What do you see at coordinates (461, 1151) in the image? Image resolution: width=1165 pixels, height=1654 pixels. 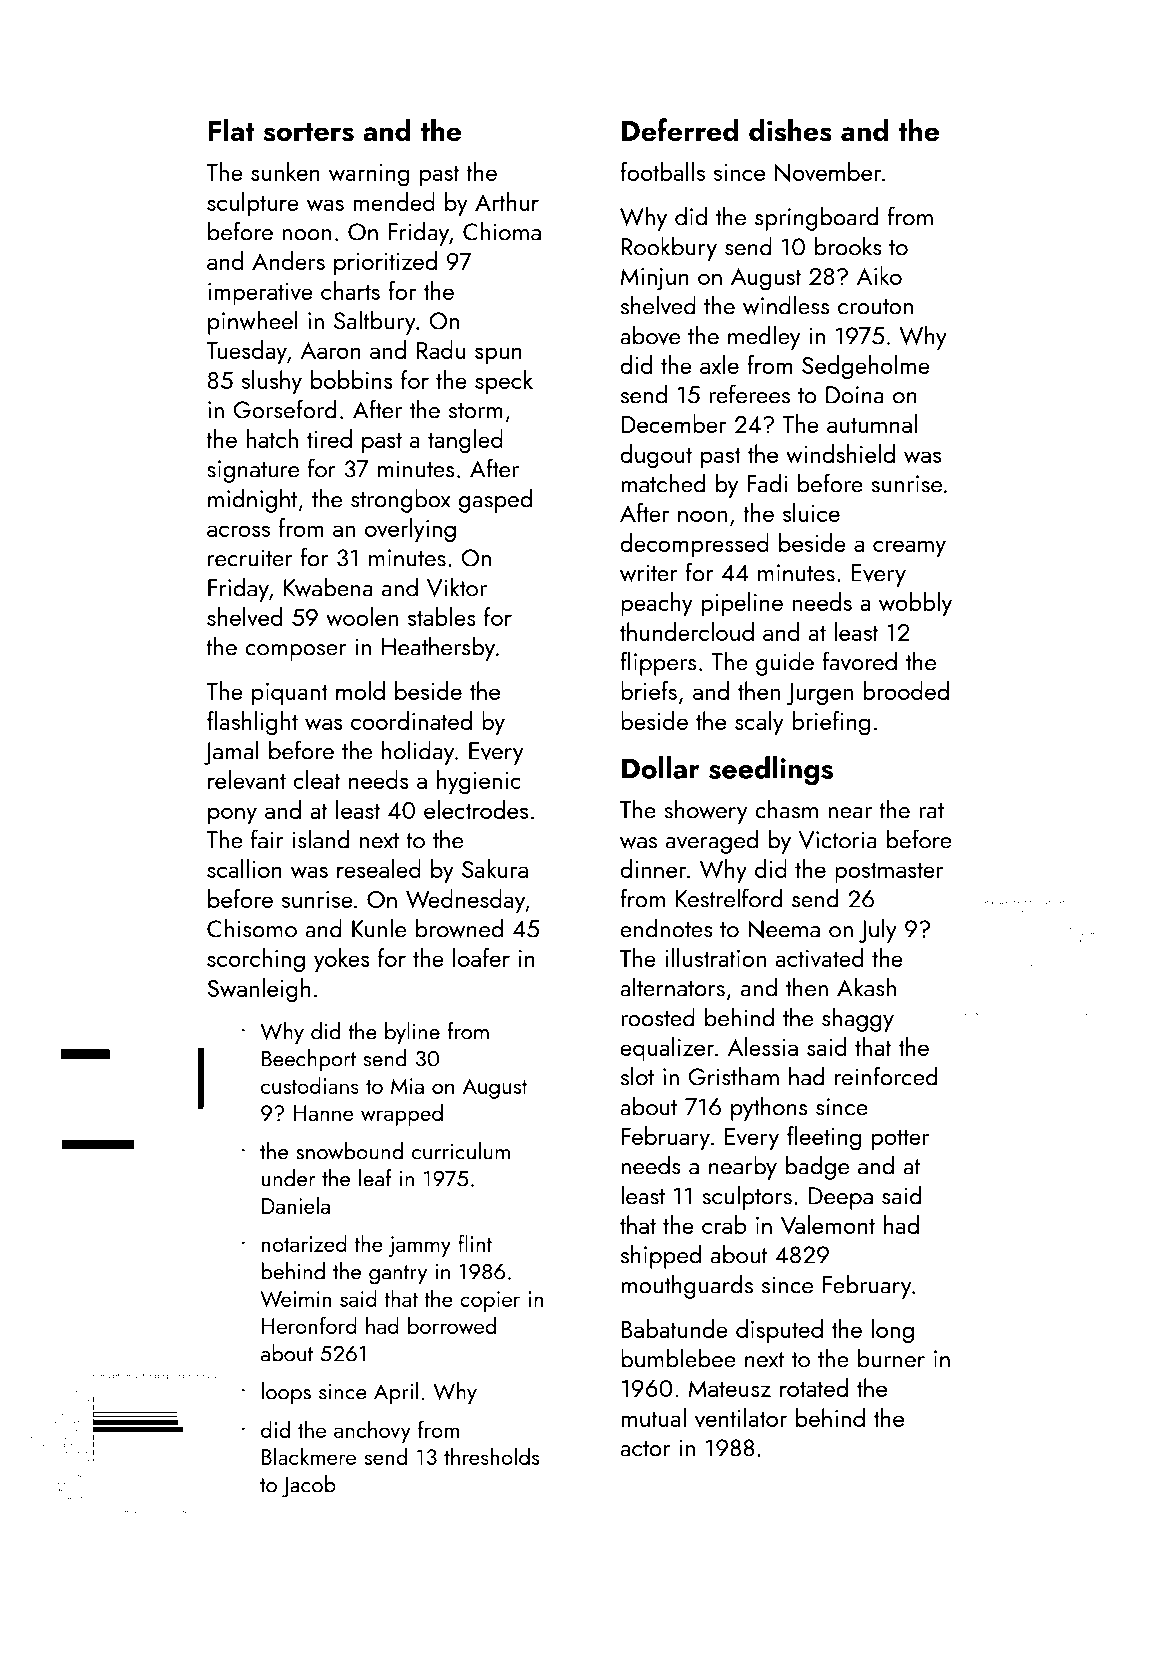 I see `curriculum` at bounding box center [461, 1151].
